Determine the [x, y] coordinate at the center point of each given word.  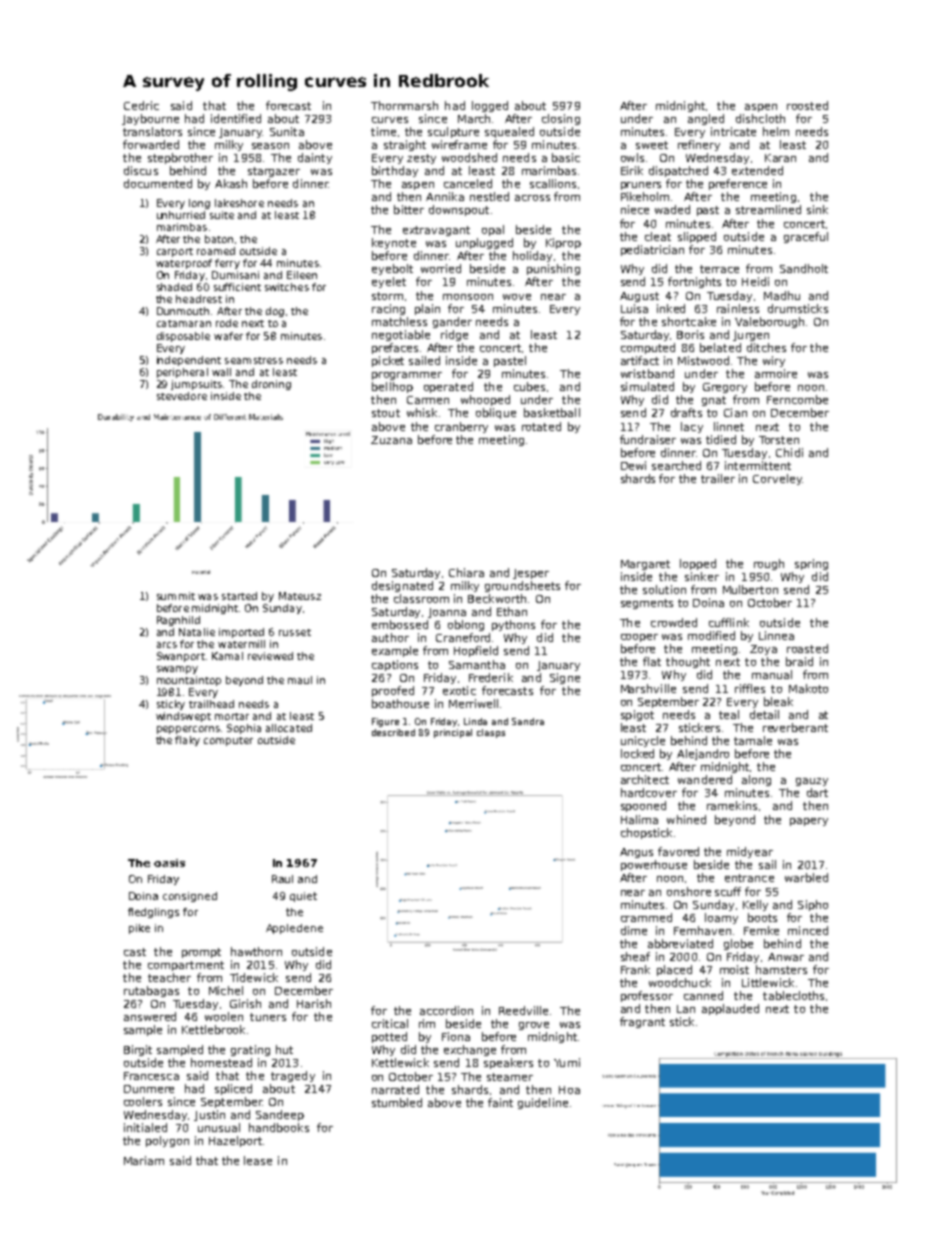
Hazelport [235, 1141]
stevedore [182, 396]
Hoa [569, 1090]
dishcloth [760, 118]
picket [388, 361]
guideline [543, 1103]
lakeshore [239, 203]
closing [561, 119]
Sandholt [804, 268]
